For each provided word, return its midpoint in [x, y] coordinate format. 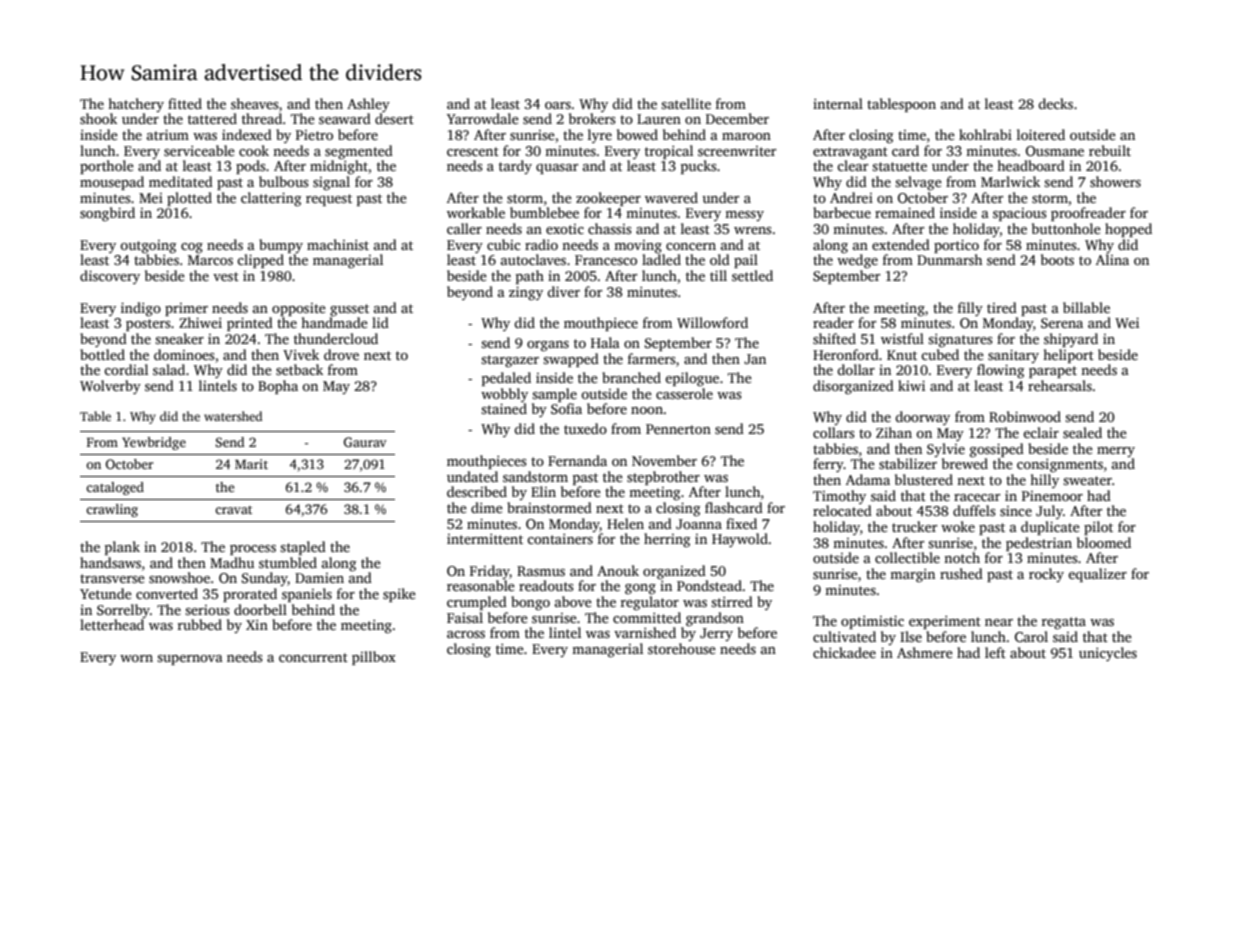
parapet [1053, 372]
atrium [168, 134]
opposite [299, 309]
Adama [868, 479]
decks [1056, 103]
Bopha [278, 387]
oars [558, 105]
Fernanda [577, 460]
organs [548, 346]
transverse [112, 578]
